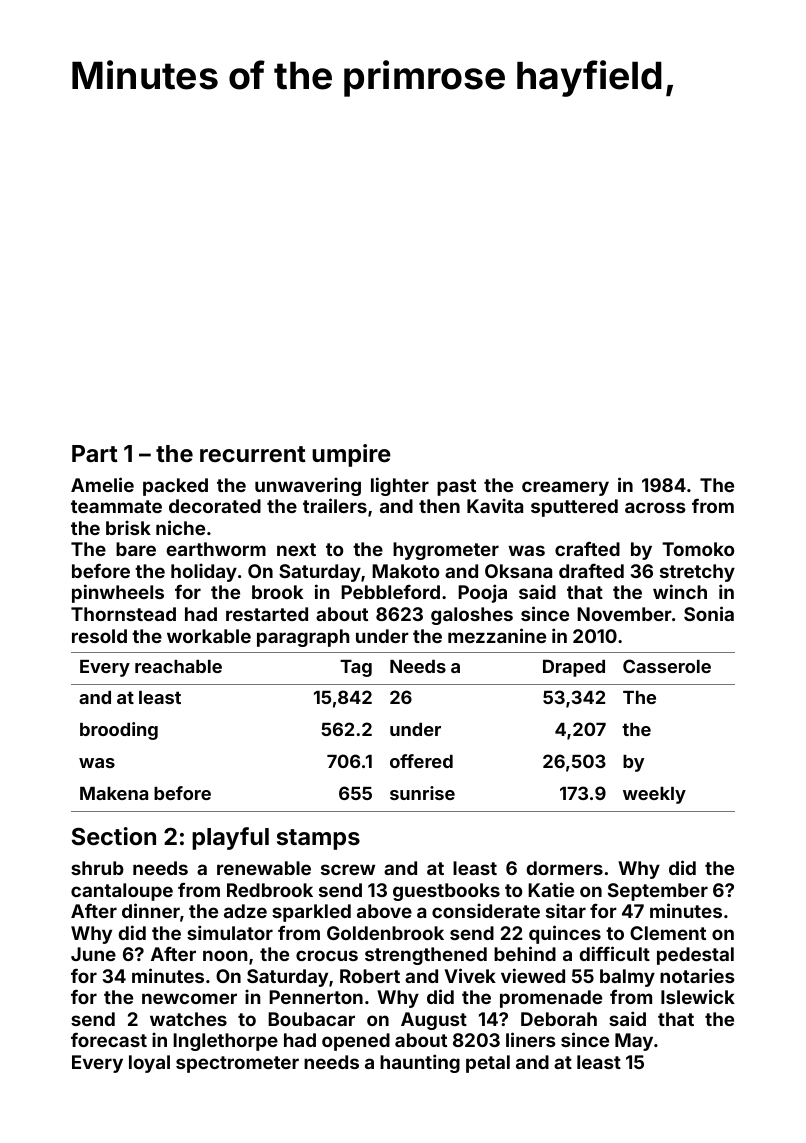 Image resolution: width=806 pixels, height=1143 pixels. I want to click on Part, so click(95, 453).
